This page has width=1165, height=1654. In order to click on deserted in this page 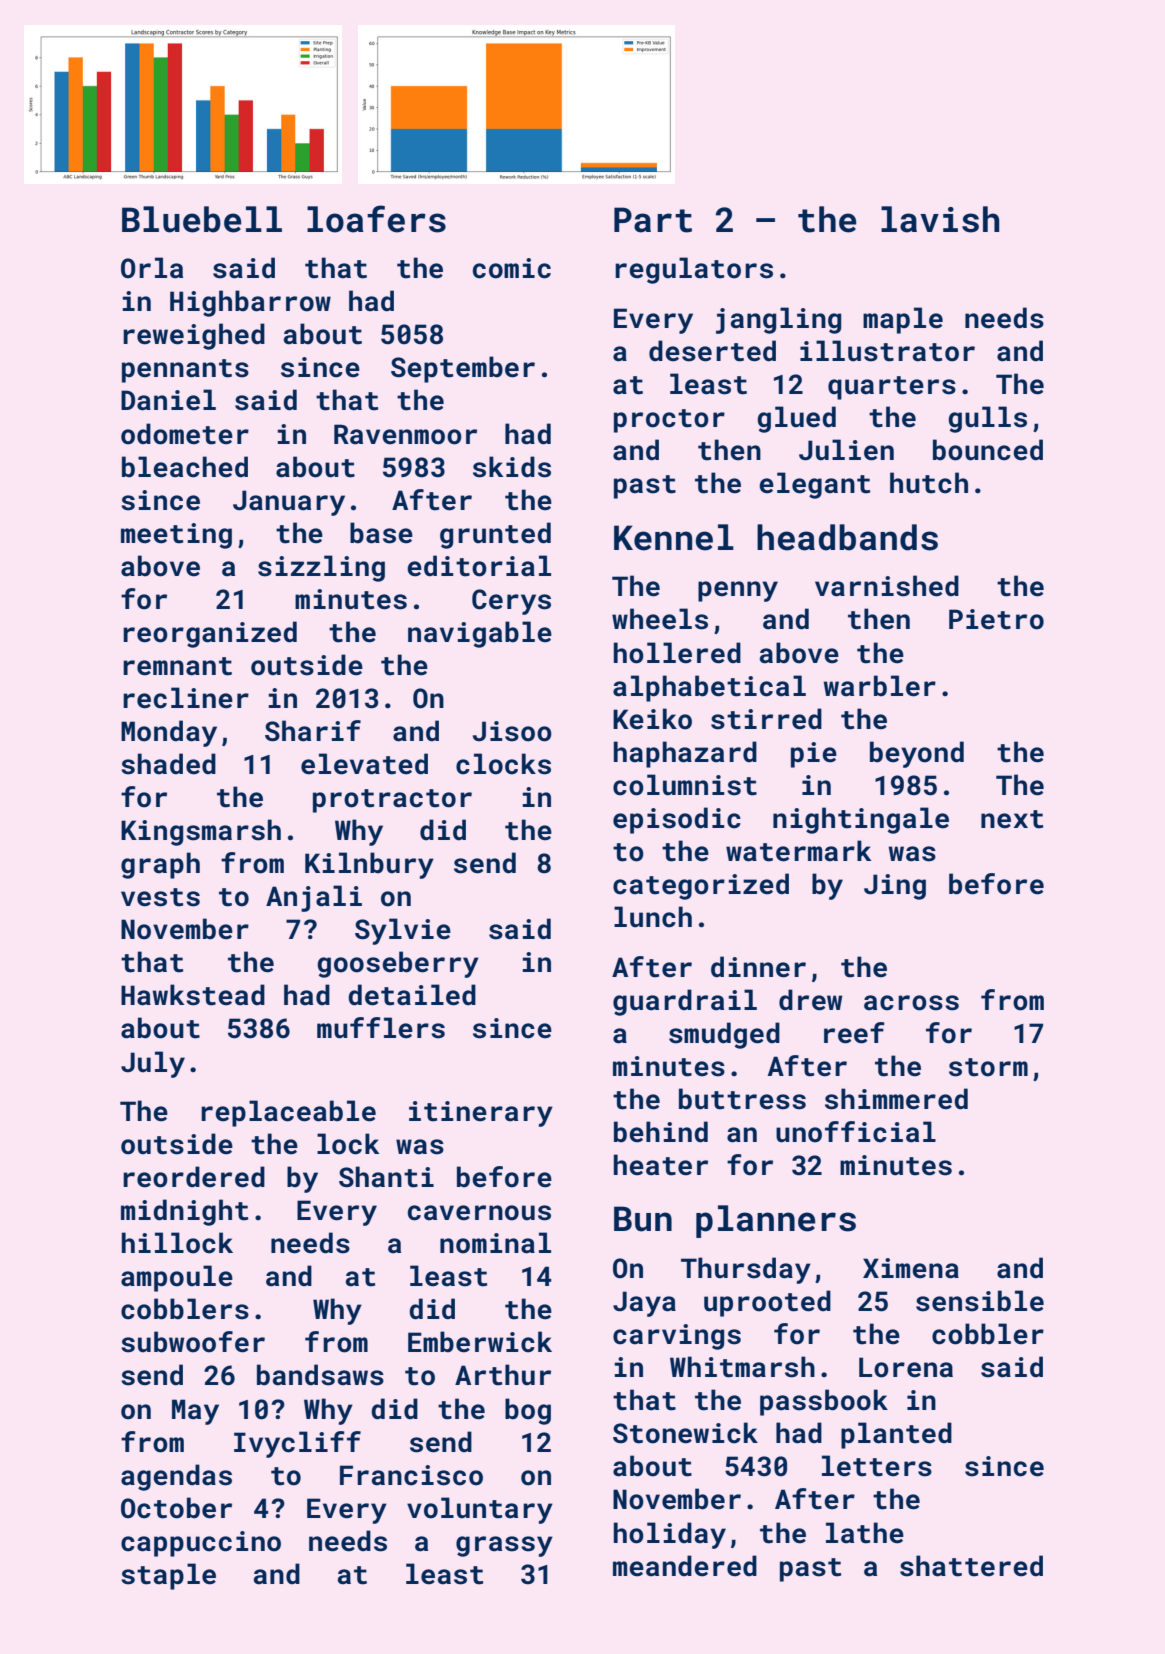, I will do `click(712, 351)`.
